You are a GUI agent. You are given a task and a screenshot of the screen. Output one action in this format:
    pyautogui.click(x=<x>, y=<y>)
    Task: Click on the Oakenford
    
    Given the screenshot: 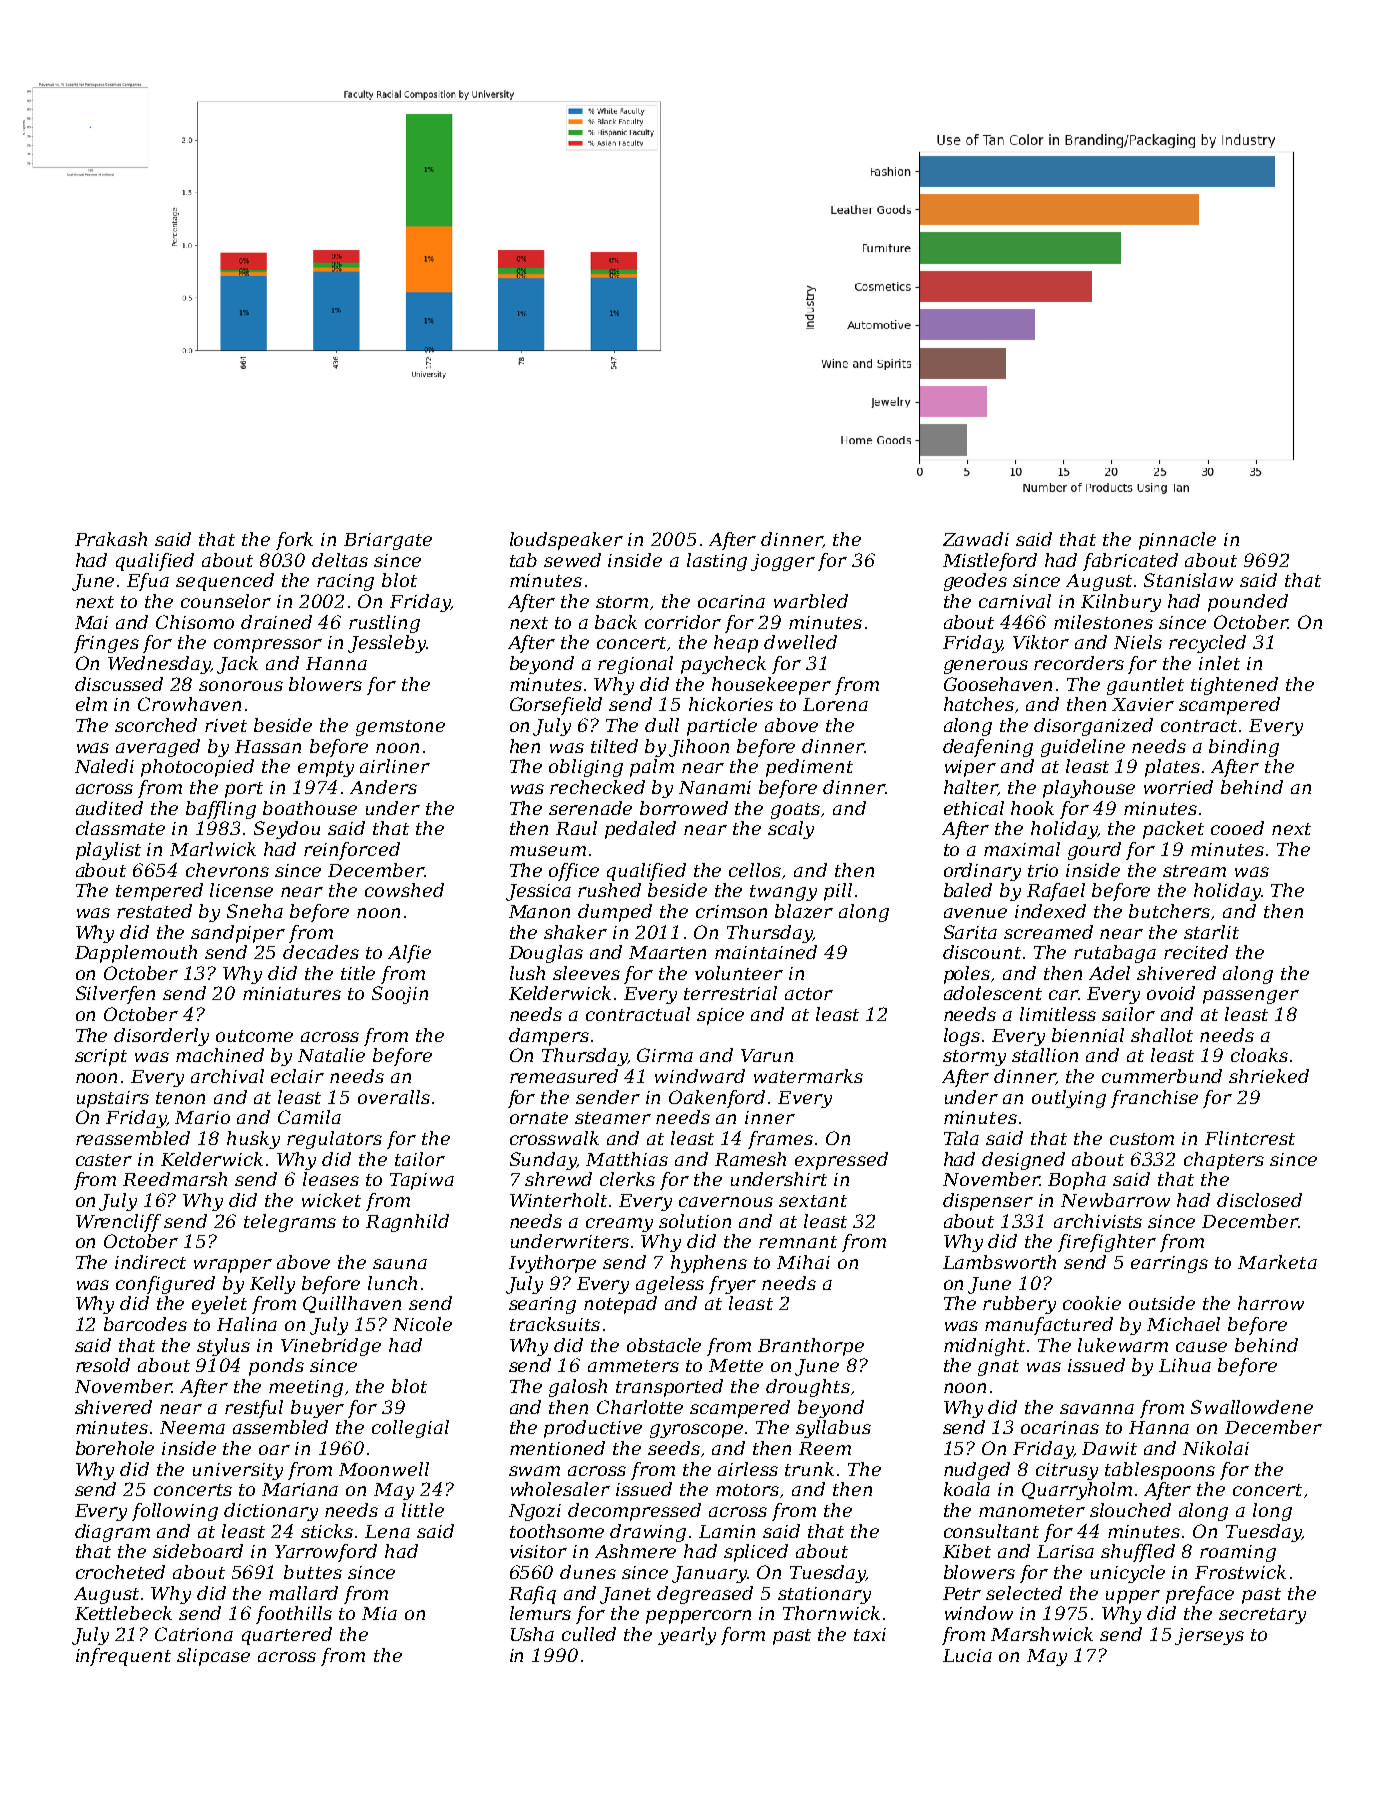 What is the action you would take?
    pyautogui.click(x=717, y=1099)
